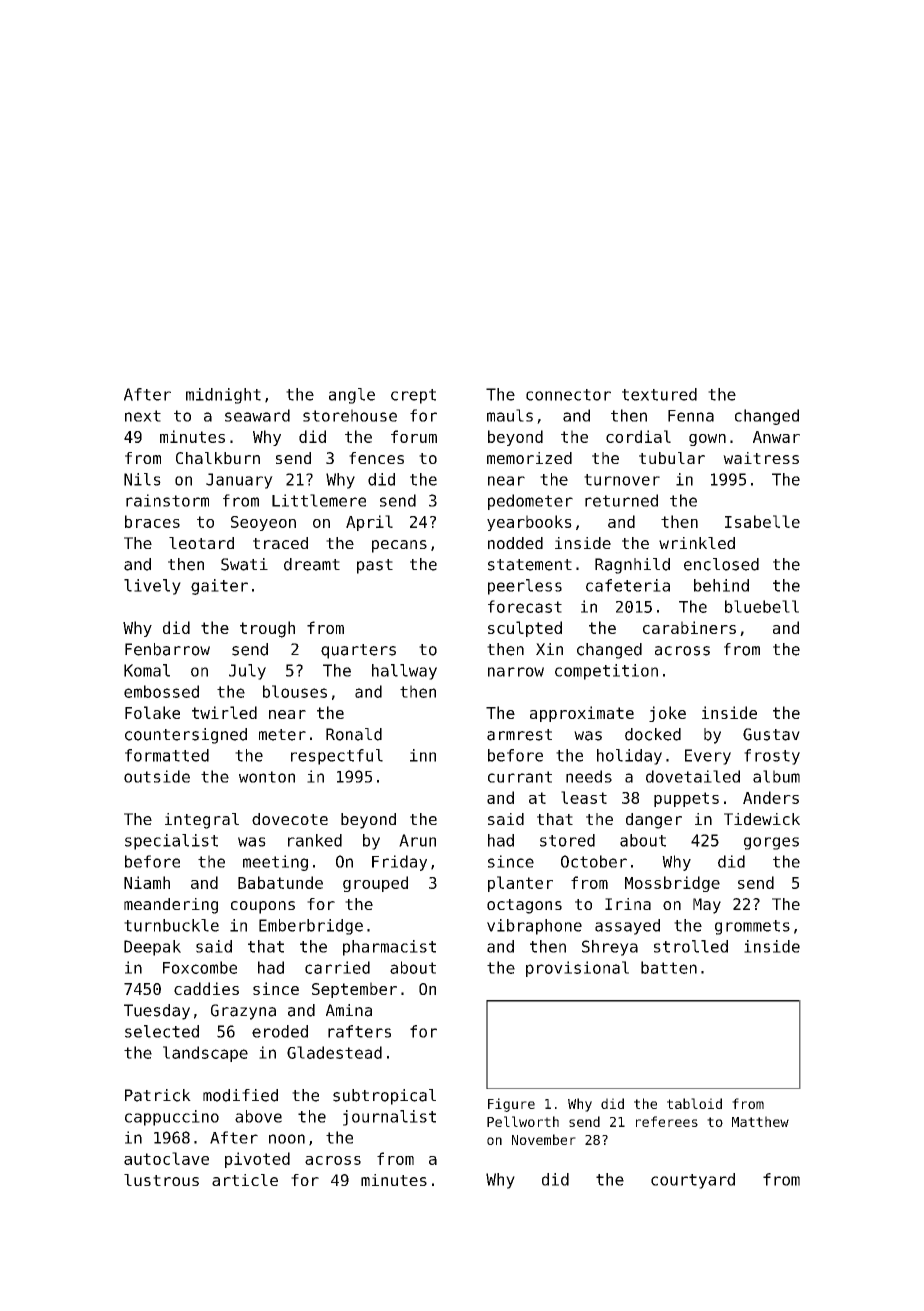 The width and height of the document is (924, 1311). I want to click on currant, so click(520, 777).
